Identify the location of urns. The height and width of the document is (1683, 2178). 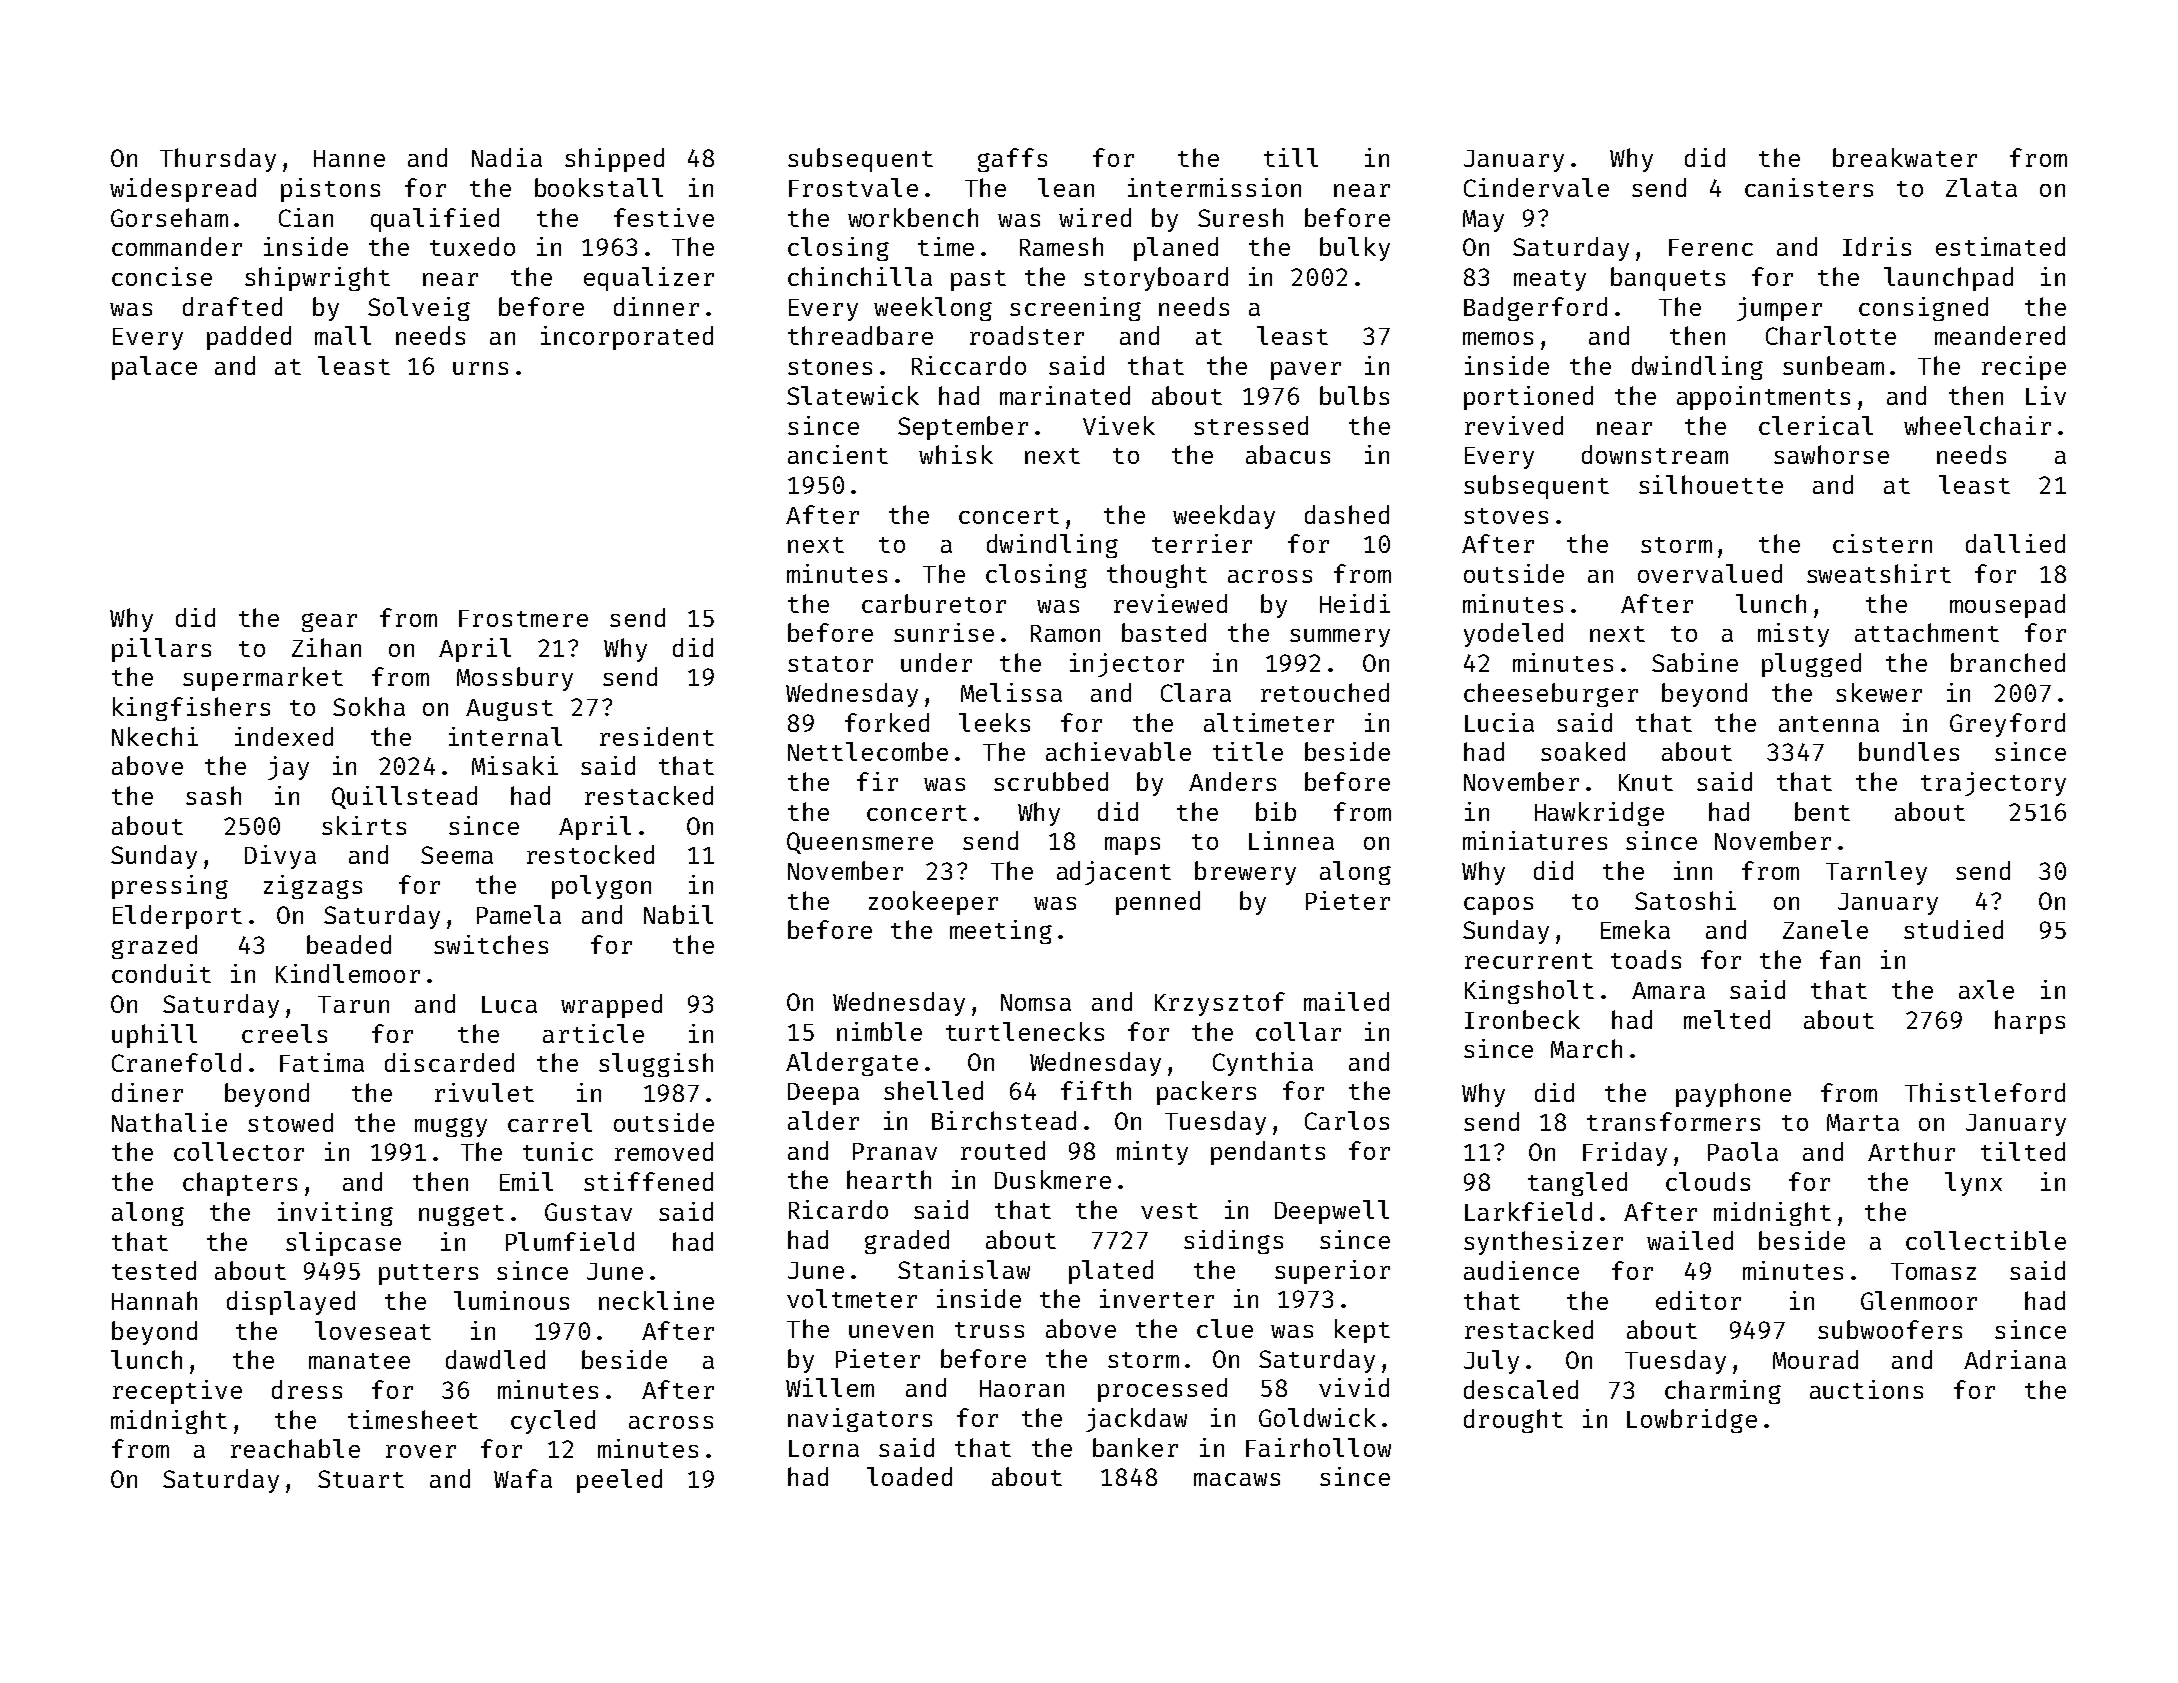
(480, 368).
